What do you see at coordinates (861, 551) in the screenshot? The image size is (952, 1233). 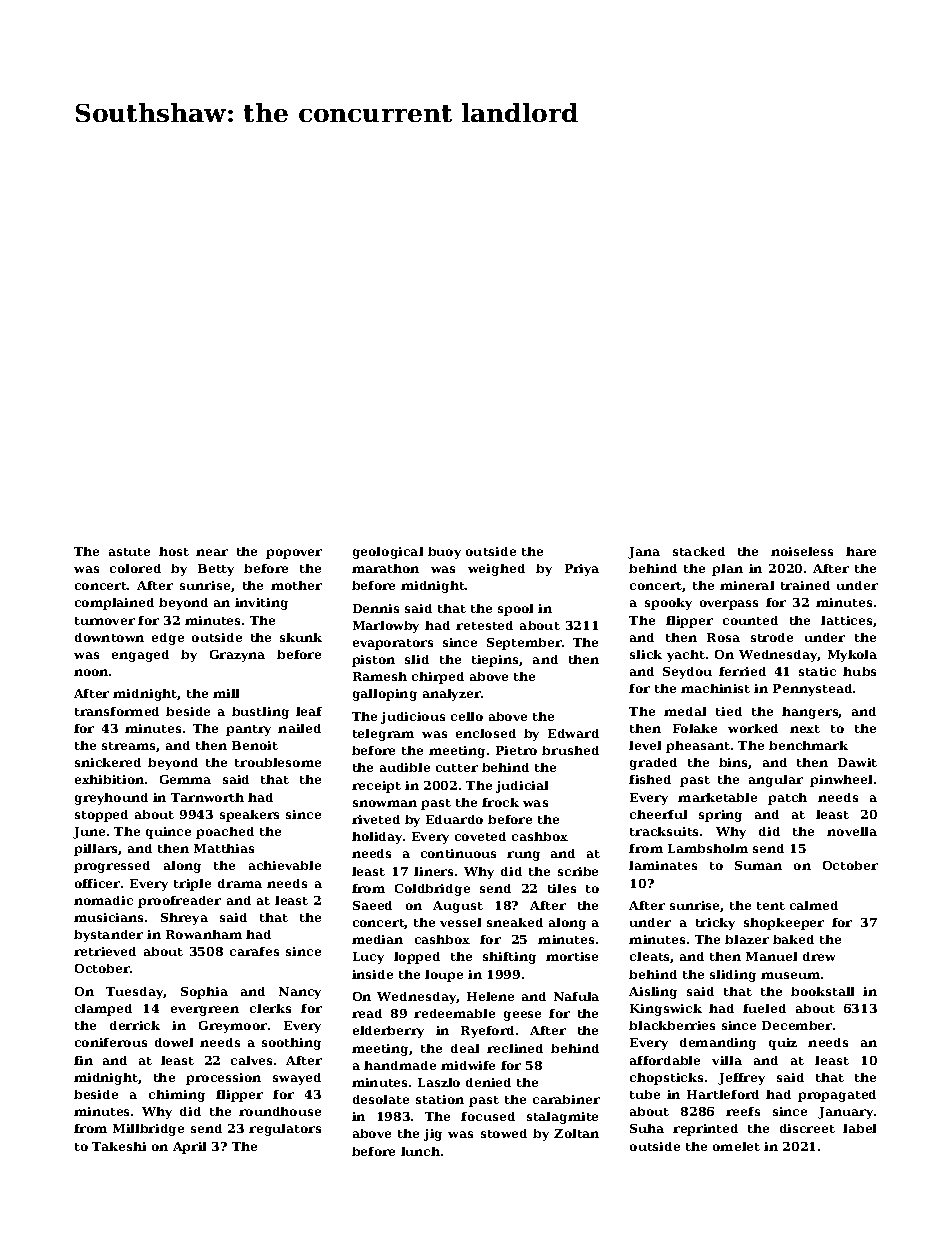 I see `hare` at bounding box center [861, 551].
